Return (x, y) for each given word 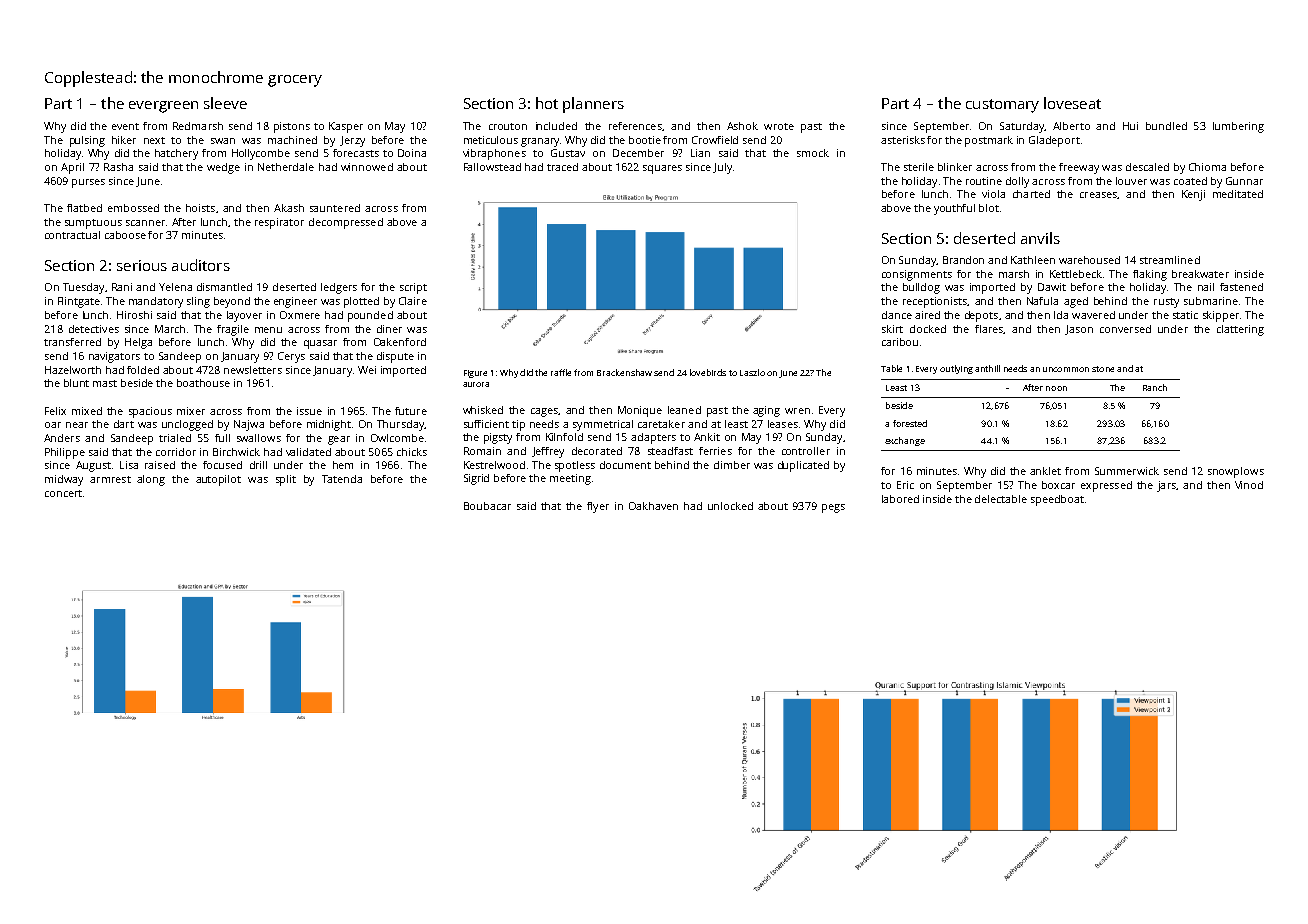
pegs (833, 508)
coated (1190, 181)
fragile (233, 330)
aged (1076, 302)
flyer (598, 507)
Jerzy (352, 141)
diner (389, 329)
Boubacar (487, 506)
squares (662, 169)
